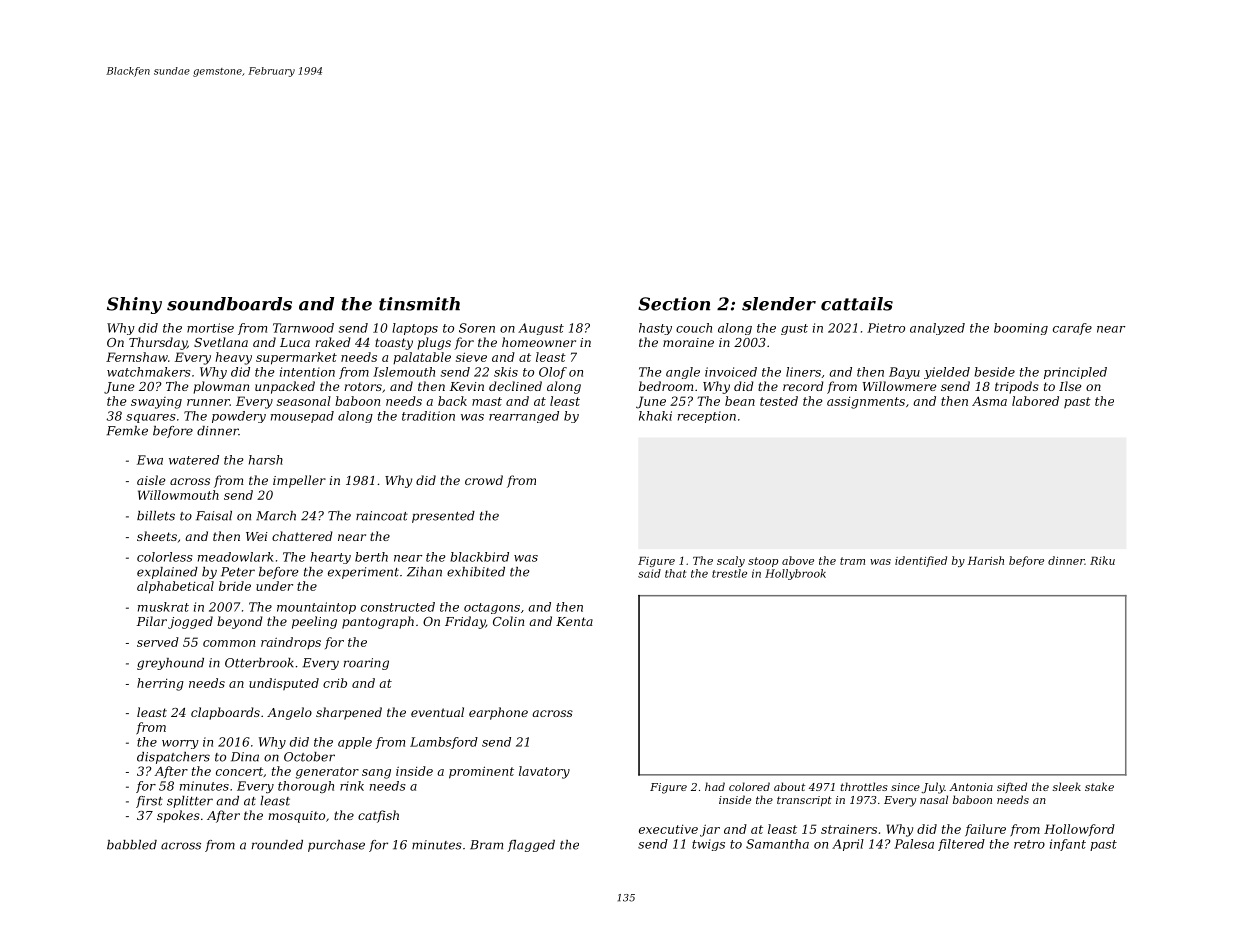 This screenshot has width=1233, height=952. Describe the element at coordinates (544, 772) in the screenshot. I see `lavatory` at that location.
